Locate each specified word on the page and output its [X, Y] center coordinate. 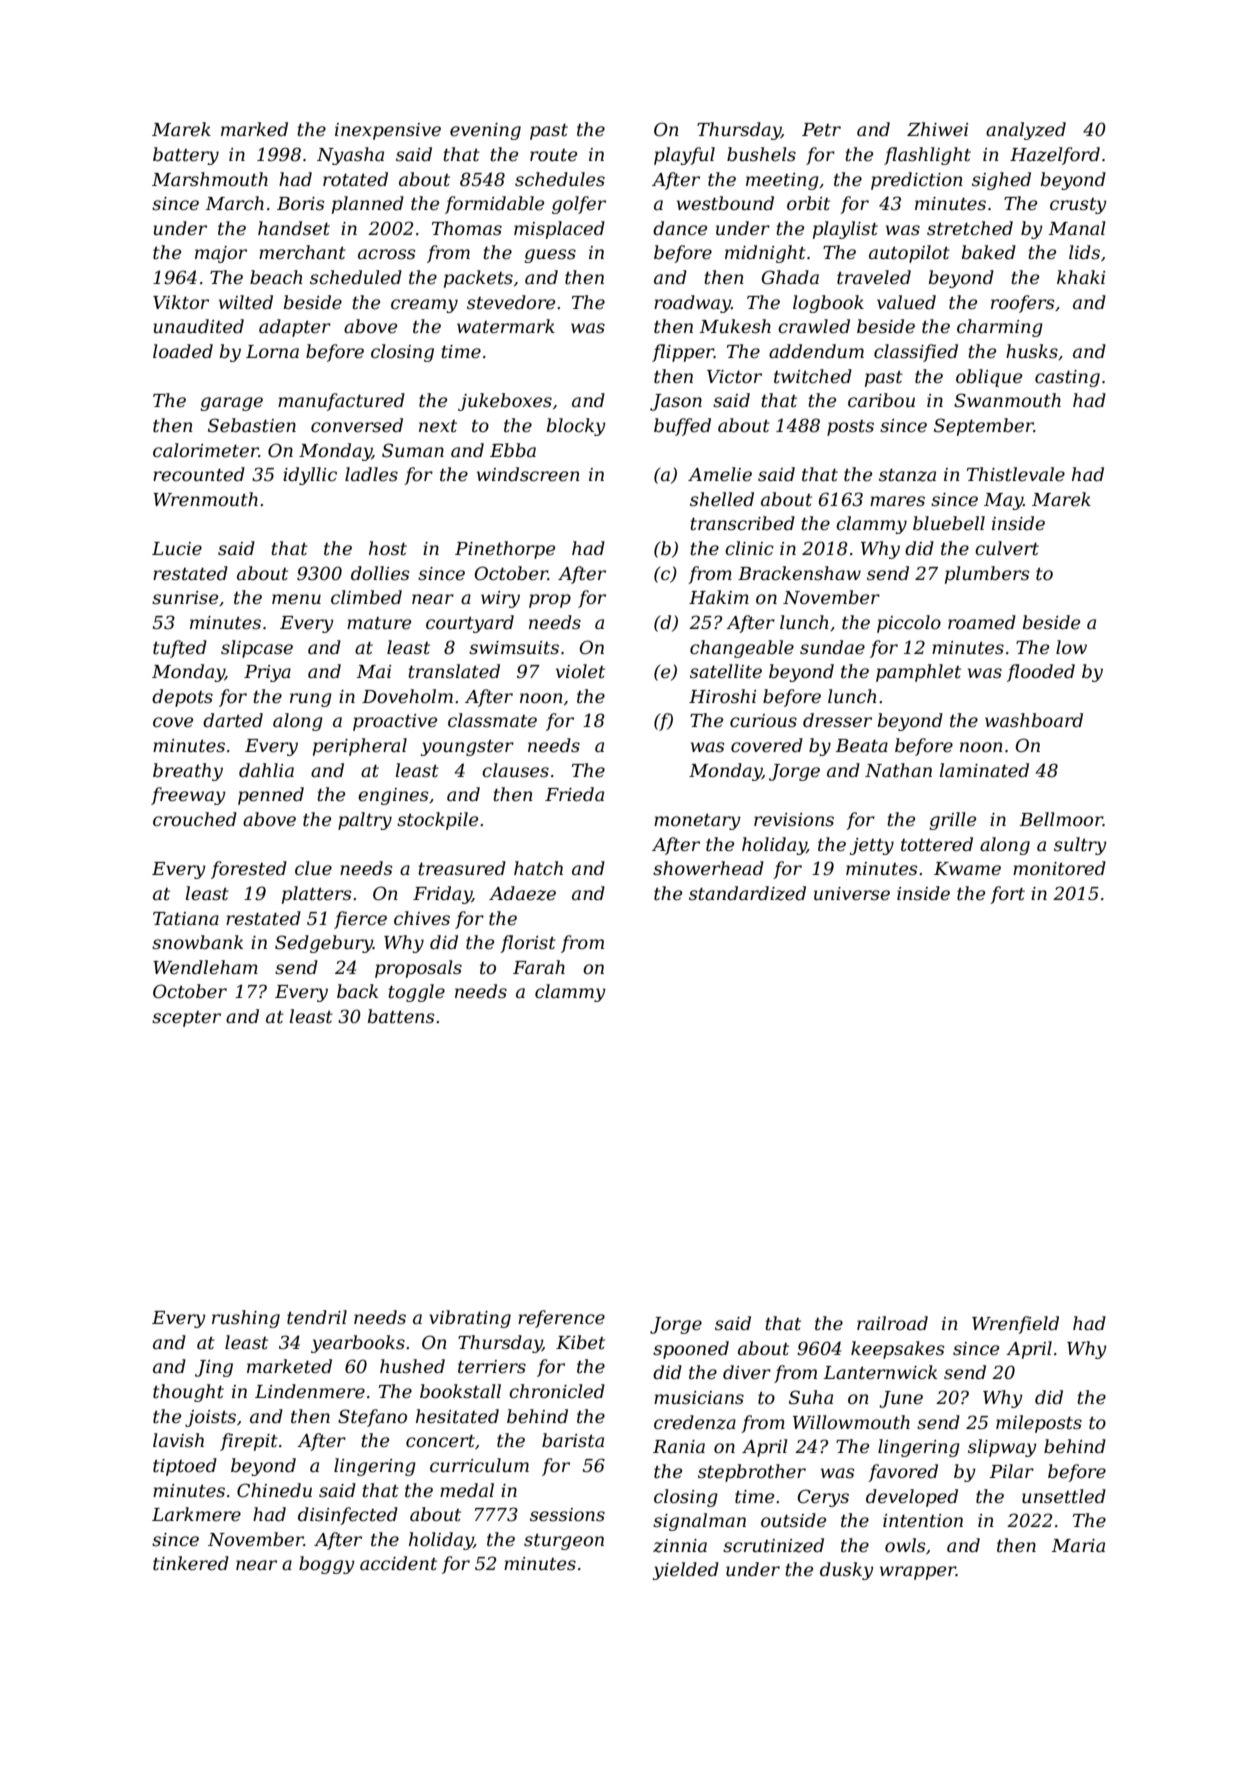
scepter [186, 1019]
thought [188, 1393]
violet [580, 671]
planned [368, 205]
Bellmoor [1061, 819]
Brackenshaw [799, 573]
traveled [874, 277]
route [553, 155]
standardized [747, 893]
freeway [188, 796]
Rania [679, 1446]
